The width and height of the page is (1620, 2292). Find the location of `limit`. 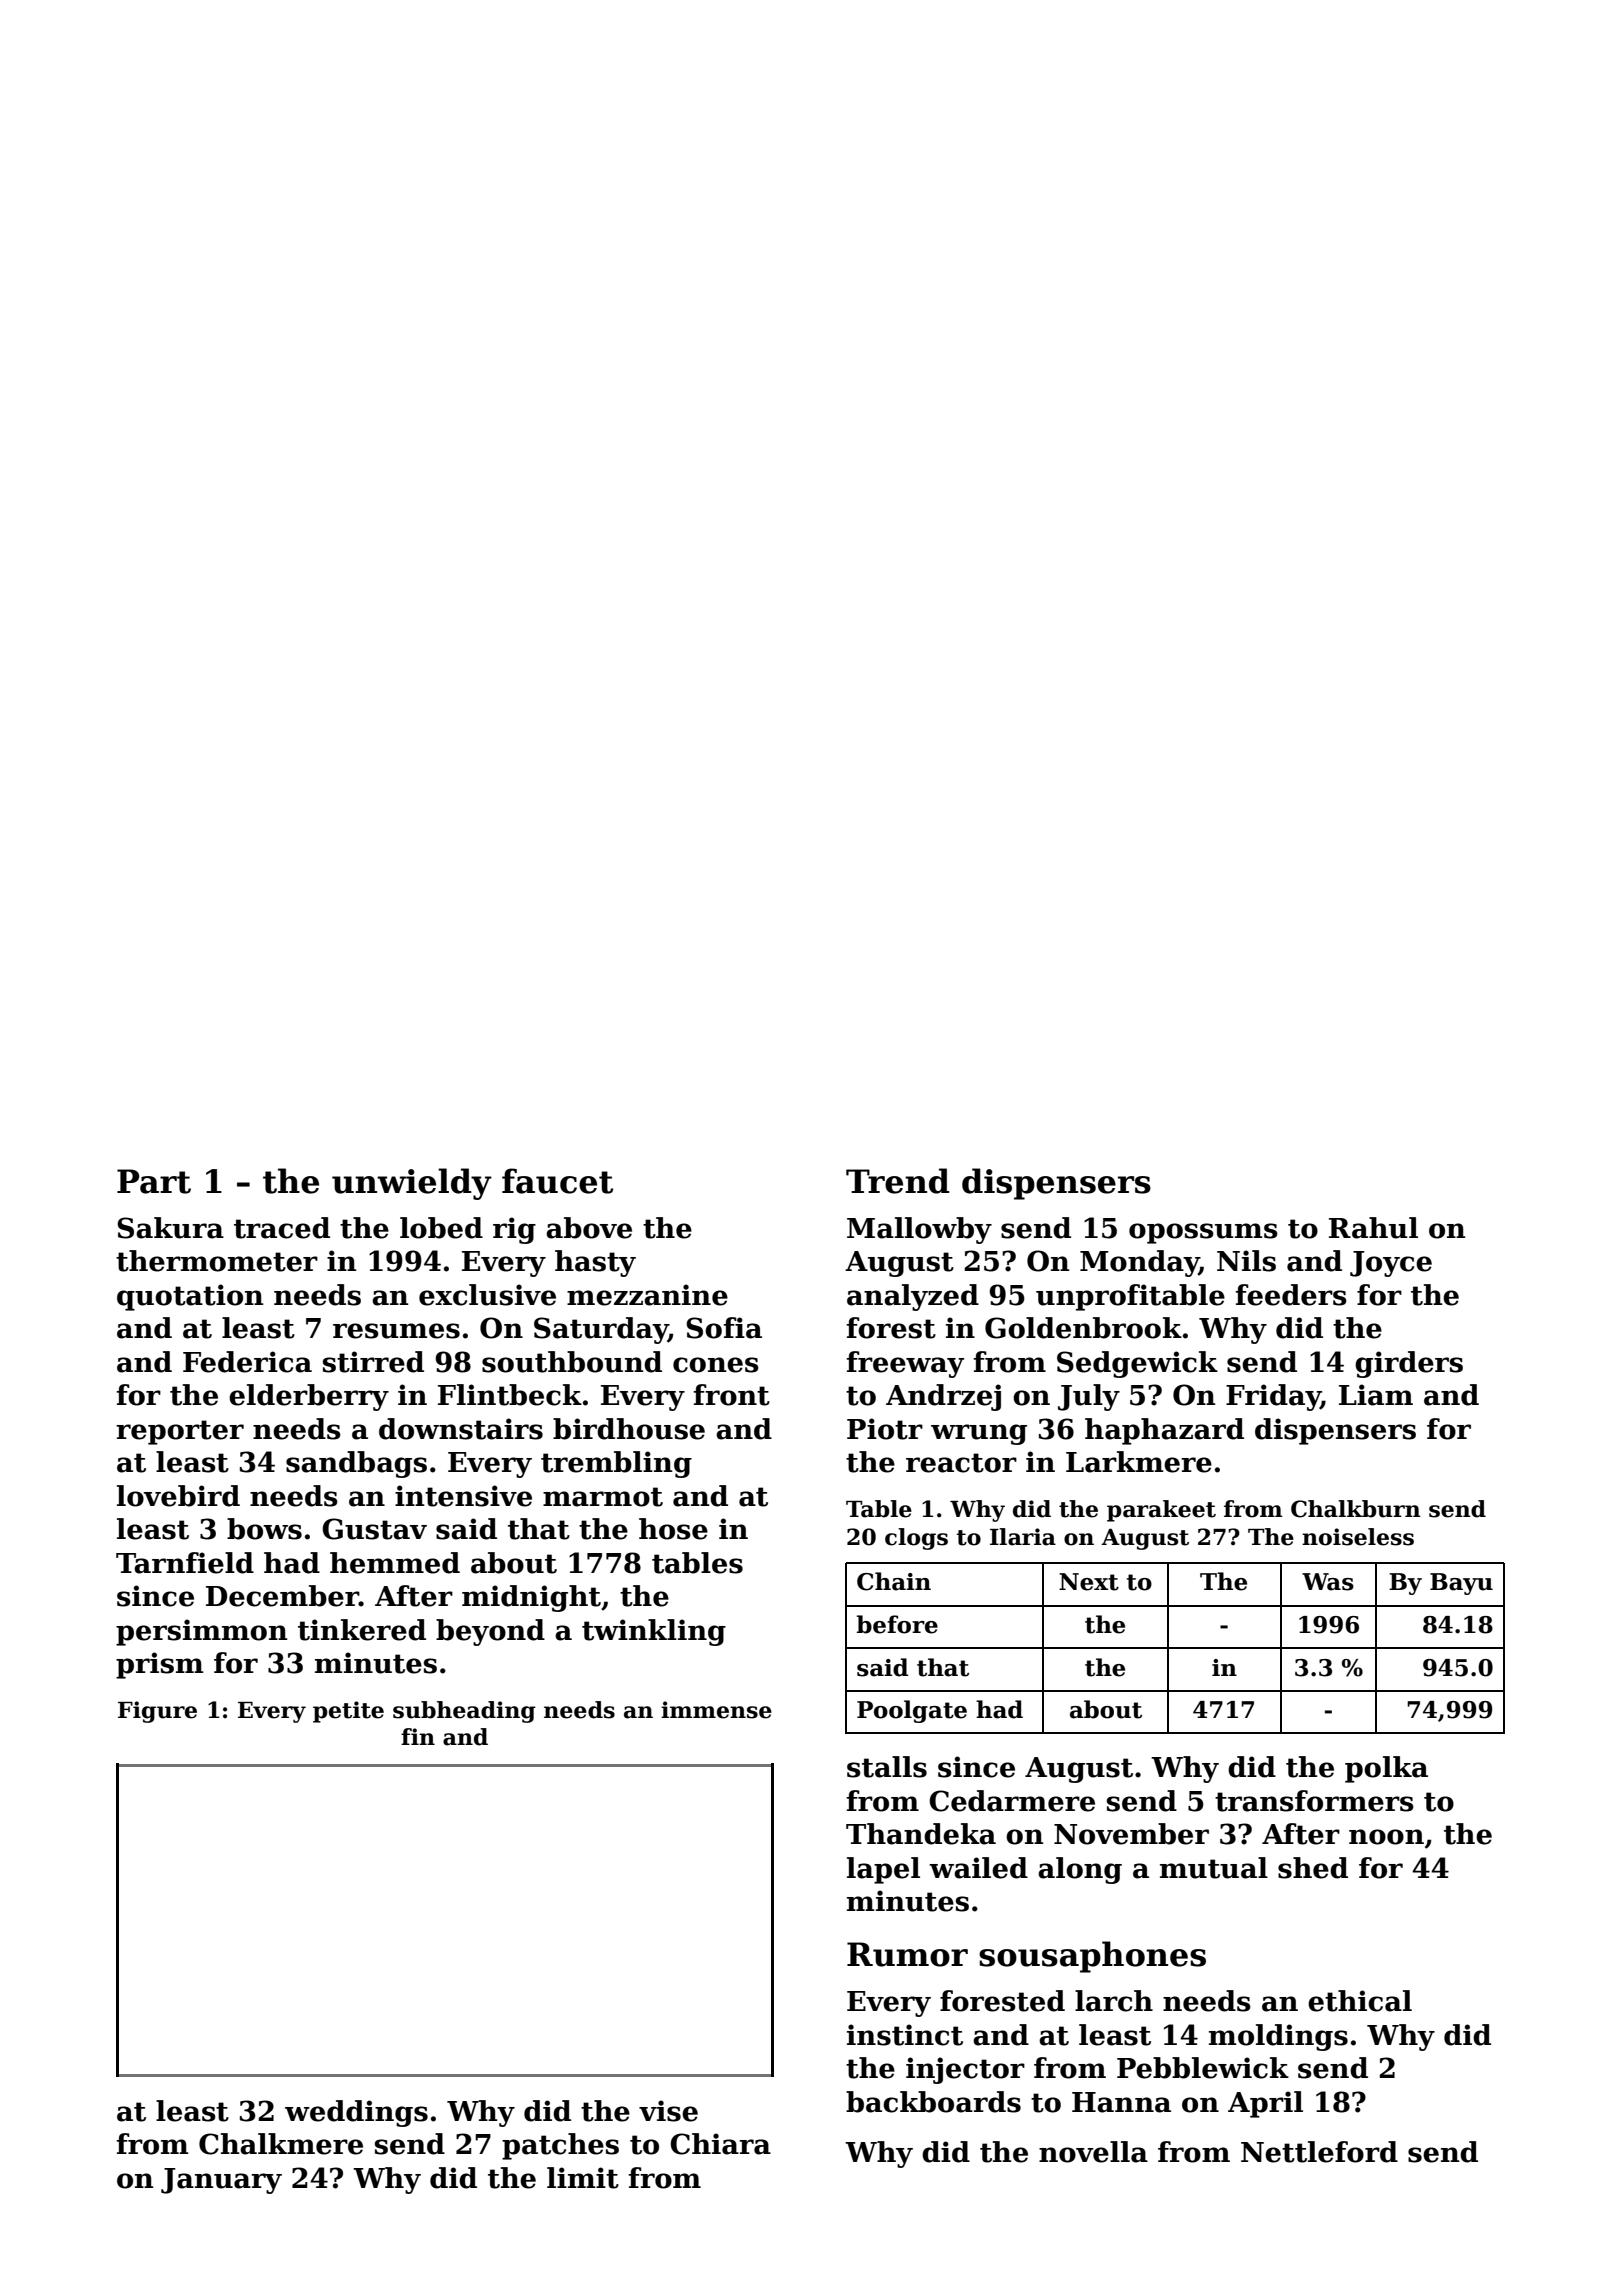

limit is located at coordinates (583, 2178).
